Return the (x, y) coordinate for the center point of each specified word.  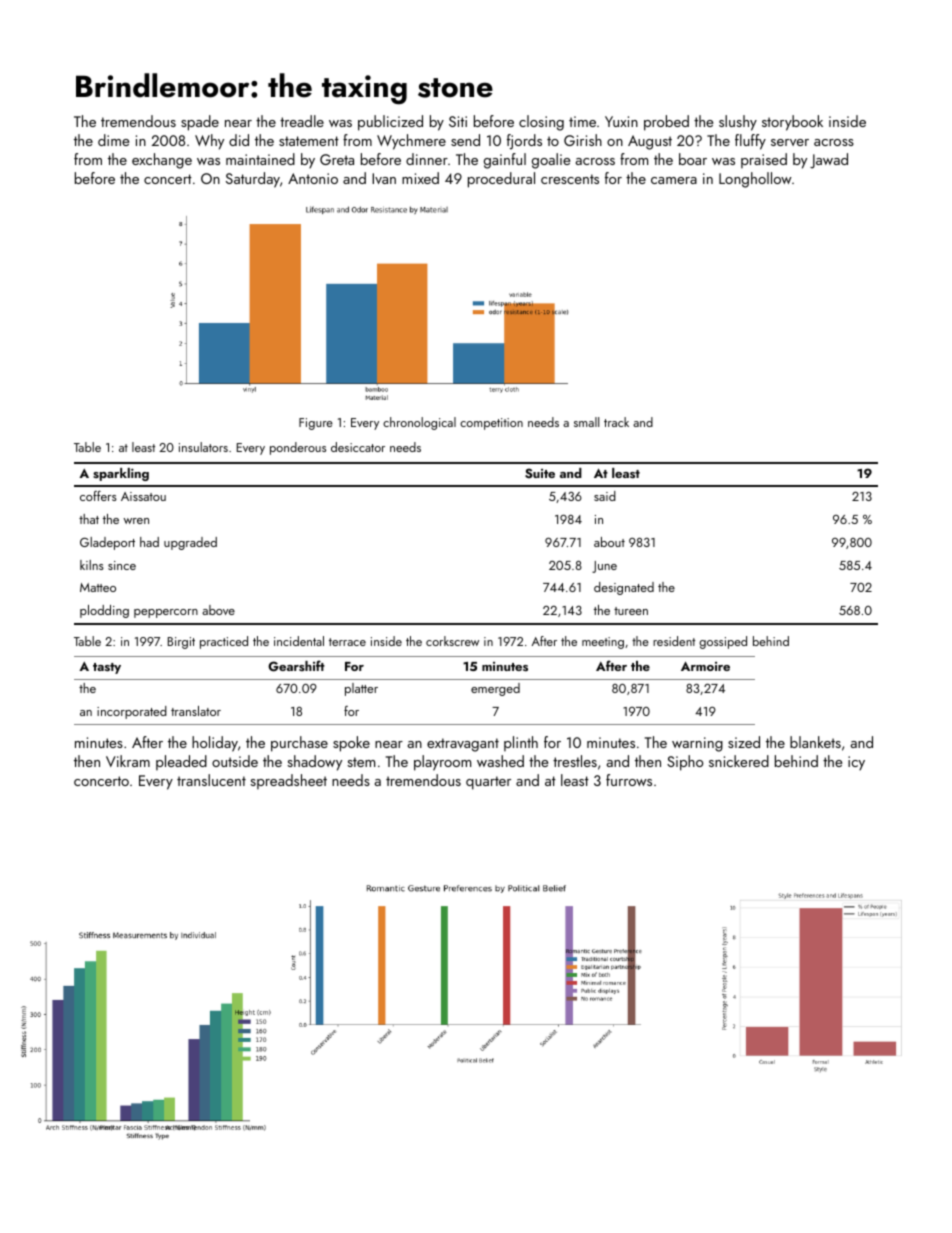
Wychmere (411, 142)
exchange (162, 161)
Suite (540, 473)
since (122, 565)
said (605, 496)
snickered (739, 761)
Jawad (829, 161)
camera (674, 180)
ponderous (298, 448)
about (609, 542)
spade (200, 123)
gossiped (723, 642)
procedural (501, 180)
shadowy (314, 763)
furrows (629, 780)
